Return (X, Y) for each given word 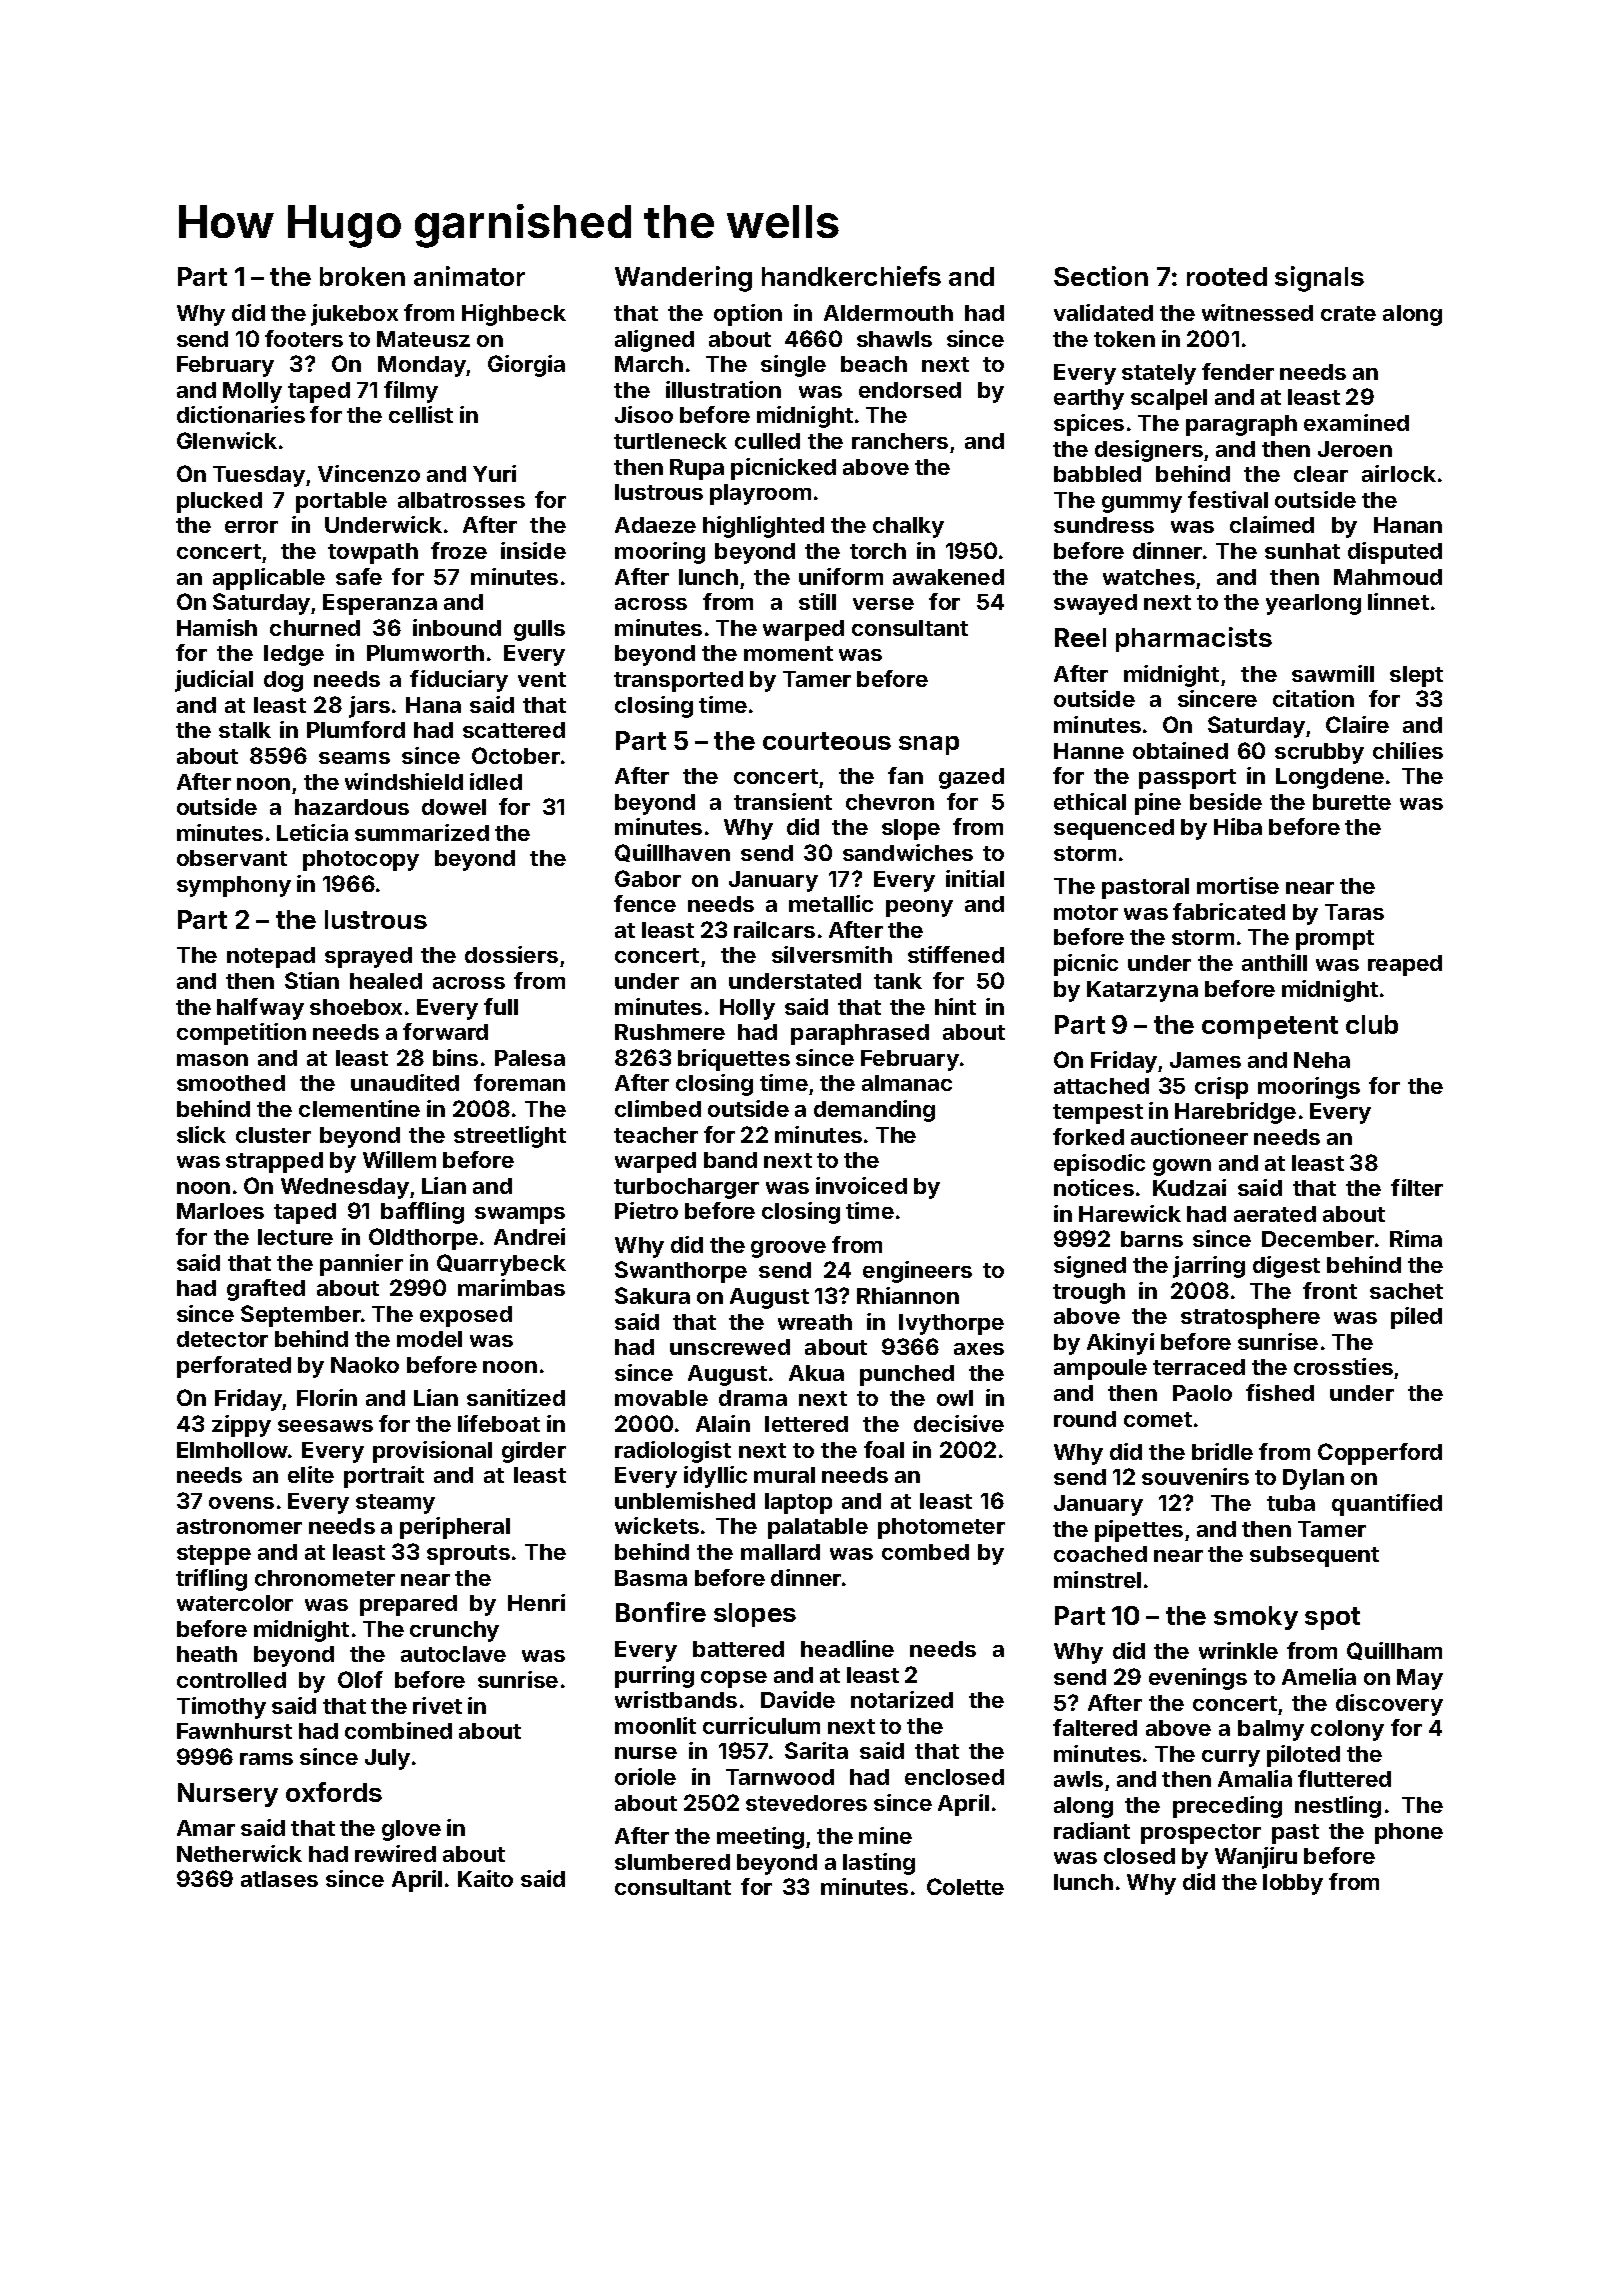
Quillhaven (672, 853)
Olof (360, 1679)
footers (304, 338)
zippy (241, 1426)
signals (1319, 279)
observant (232, 858)
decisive (959, 1423)
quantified (1387, 1505)
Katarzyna (1142, 991)
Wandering (683, 279)
